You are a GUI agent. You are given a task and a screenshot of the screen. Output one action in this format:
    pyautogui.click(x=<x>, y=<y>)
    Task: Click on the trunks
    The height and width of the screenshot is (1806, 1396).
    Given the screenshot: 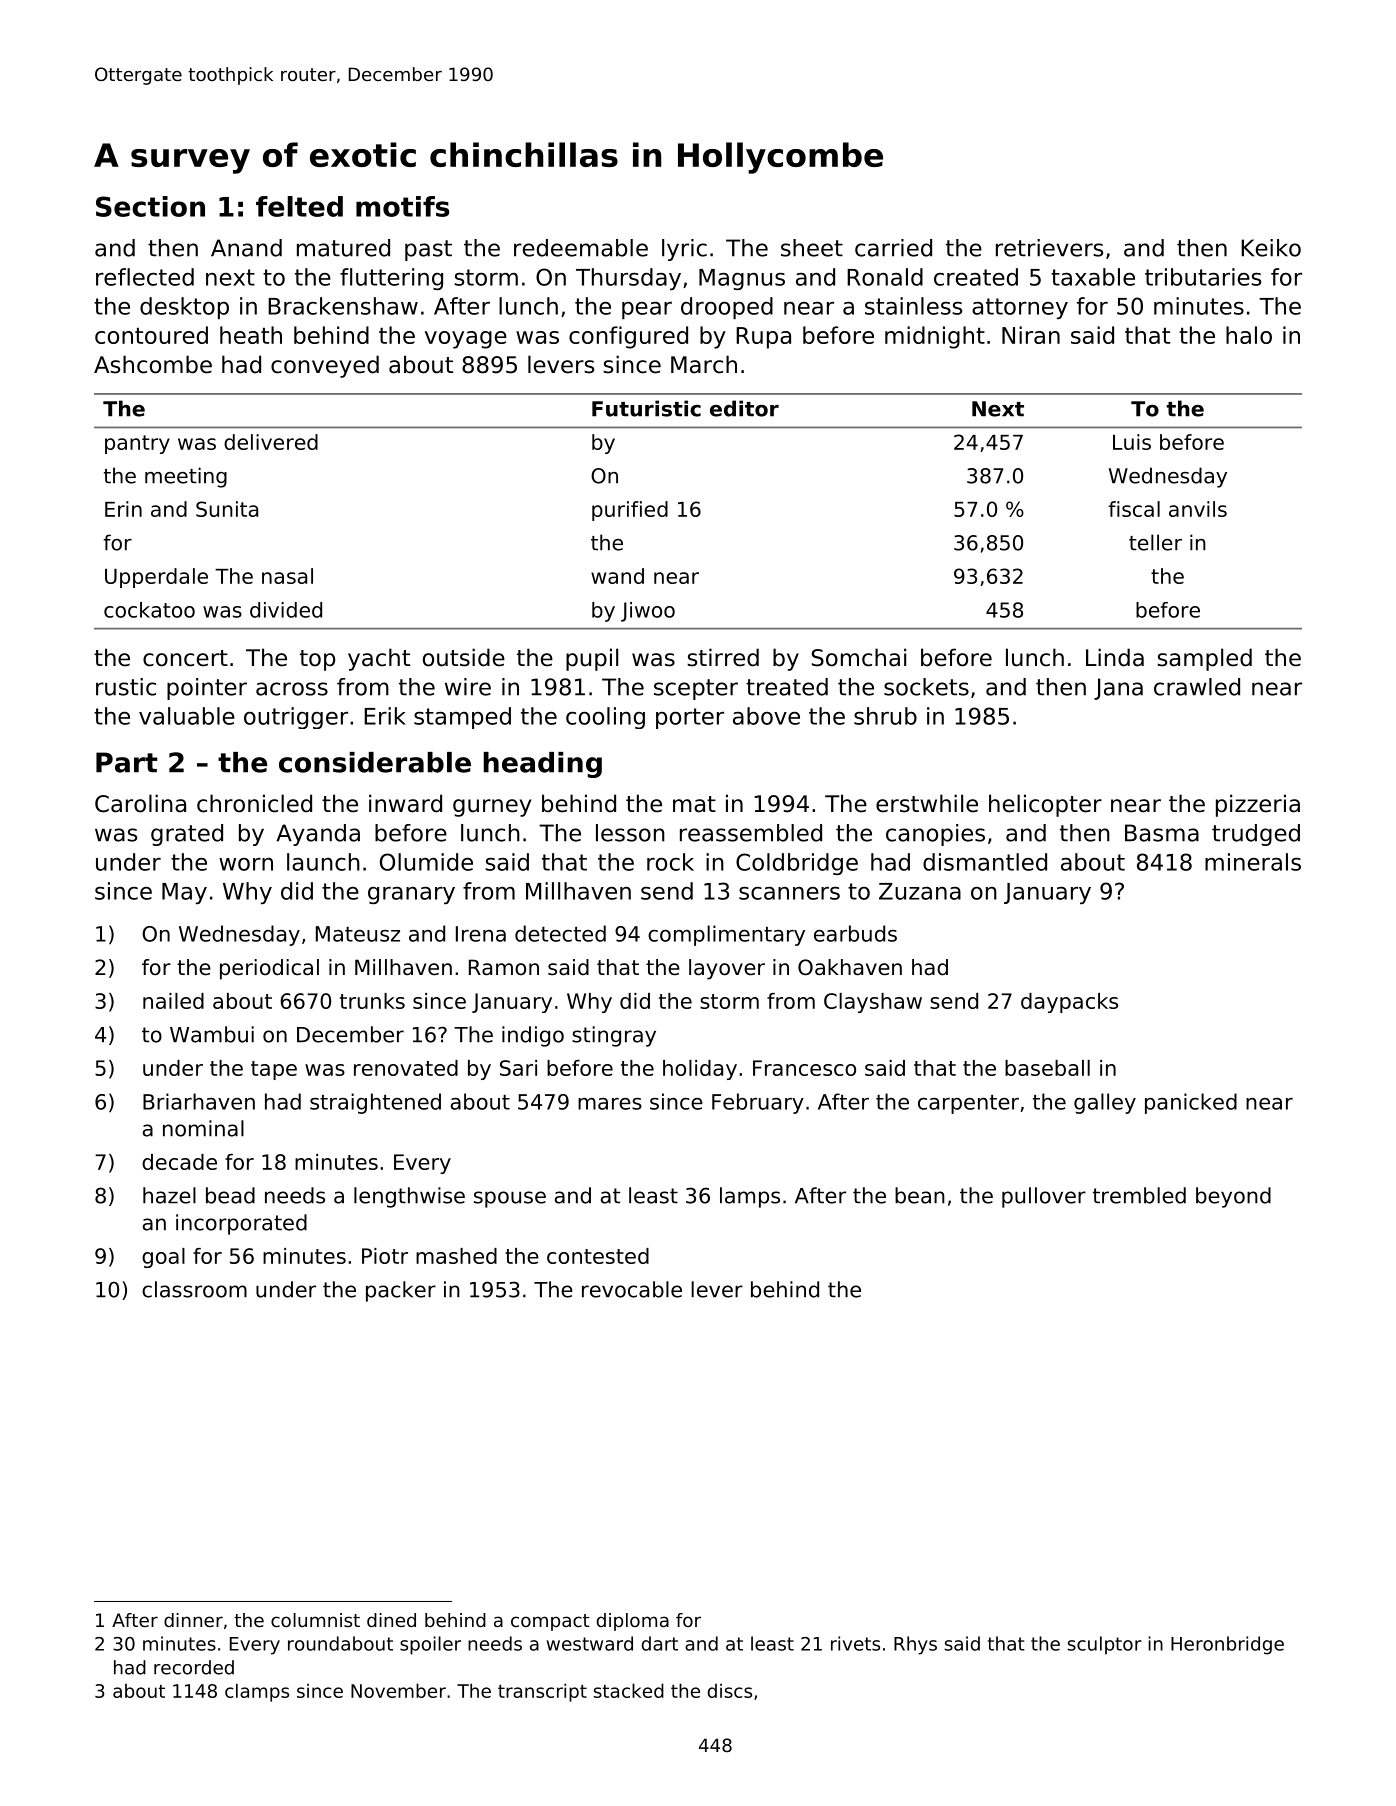 What is the action you would take?
    pyautogui.click(x=372, y=1001)
